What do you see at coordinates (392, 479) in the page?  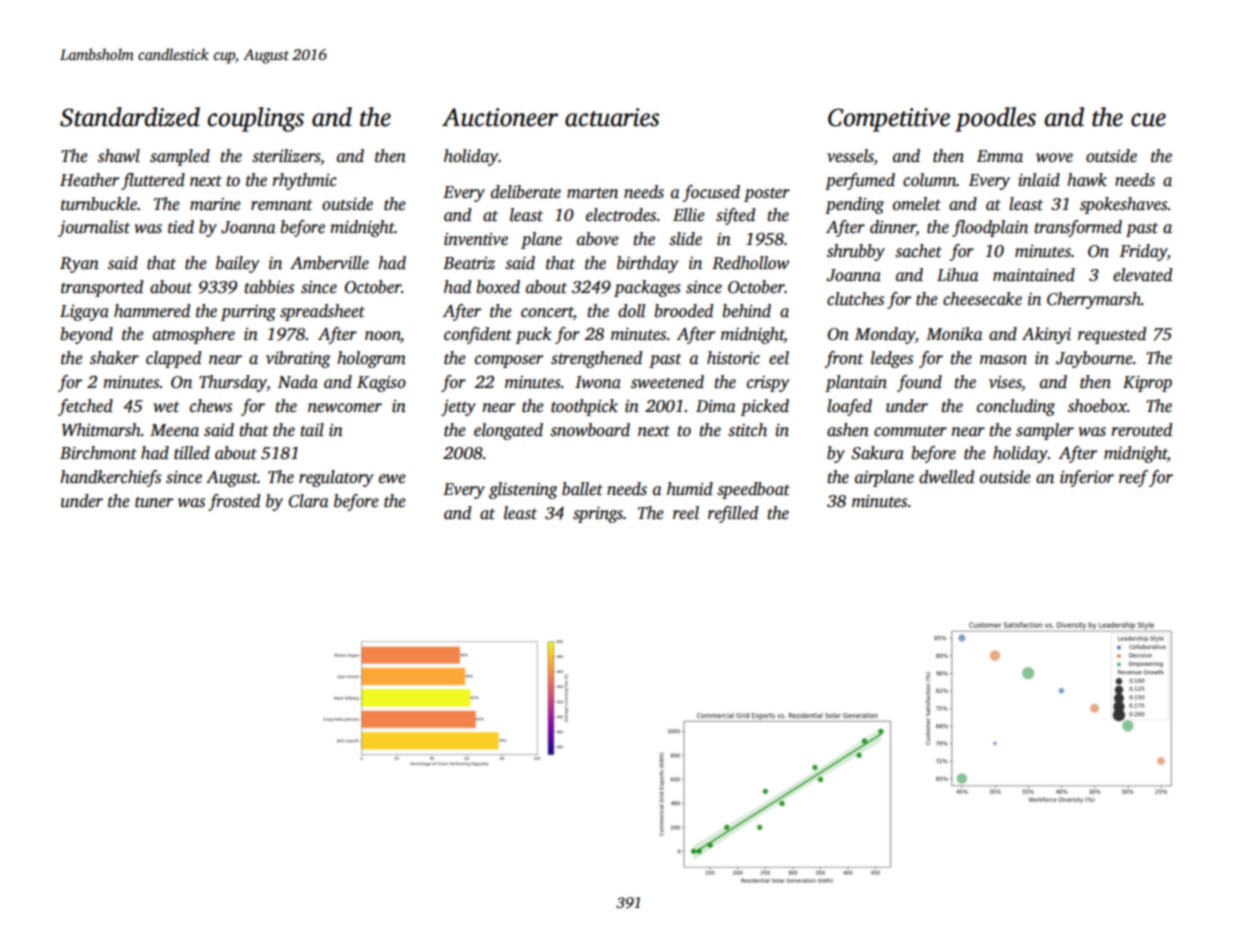 I see `ewe` at bounding box center [392, 479].
